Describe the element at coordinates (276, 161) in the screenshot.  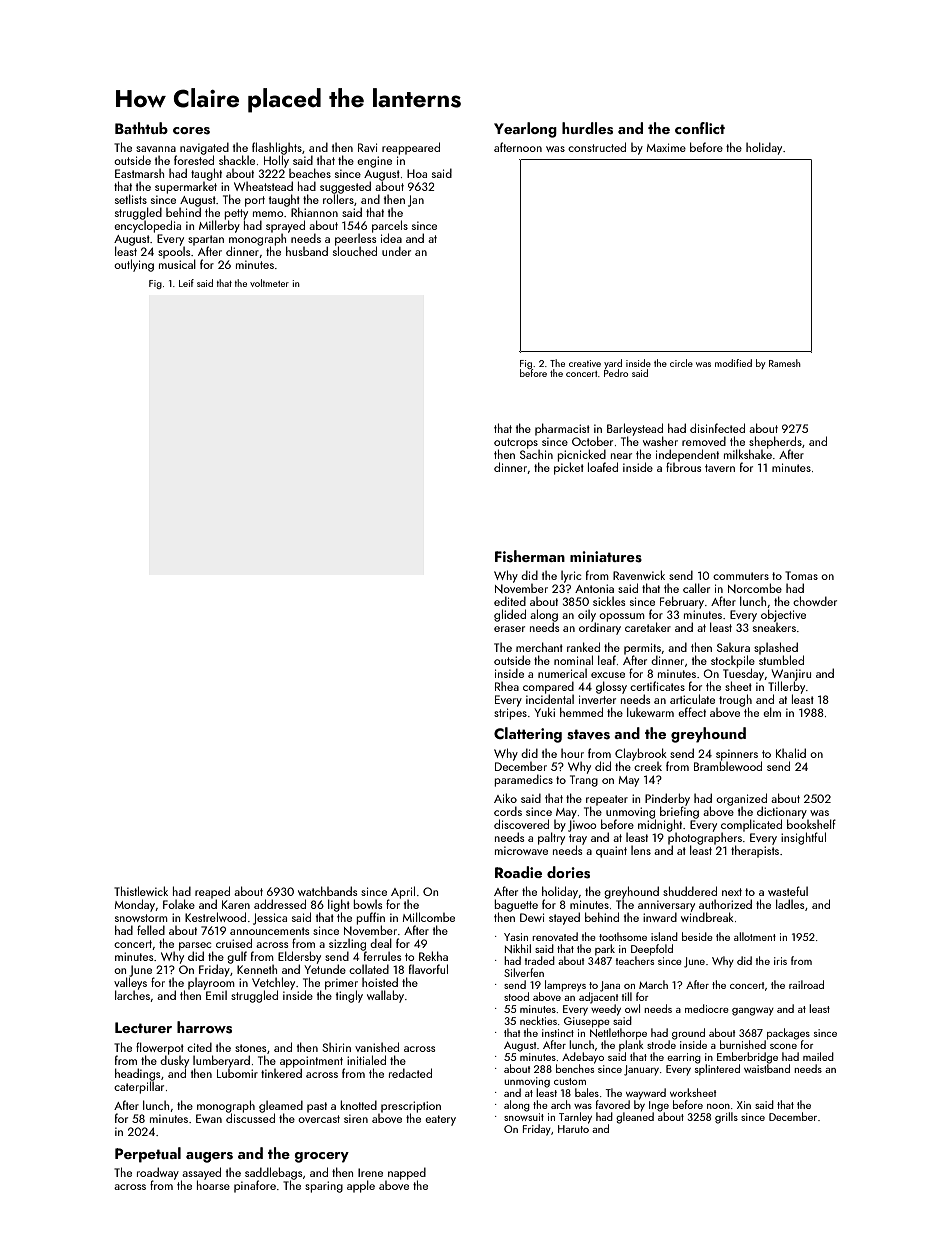
I see `Holly` at that location.
